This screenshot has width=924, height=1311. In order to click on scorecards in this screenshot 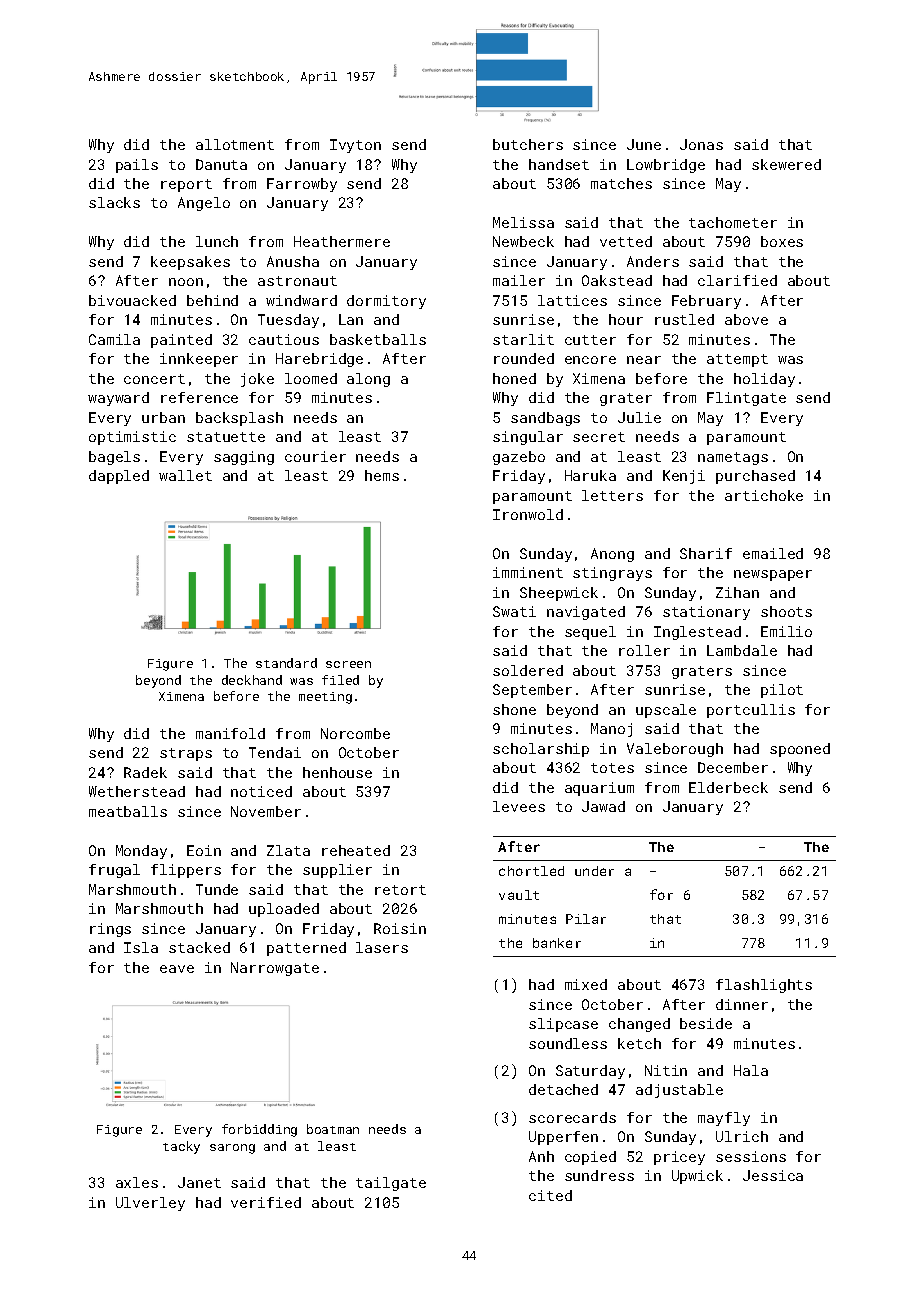, I will do `click(572, 1117)`.
